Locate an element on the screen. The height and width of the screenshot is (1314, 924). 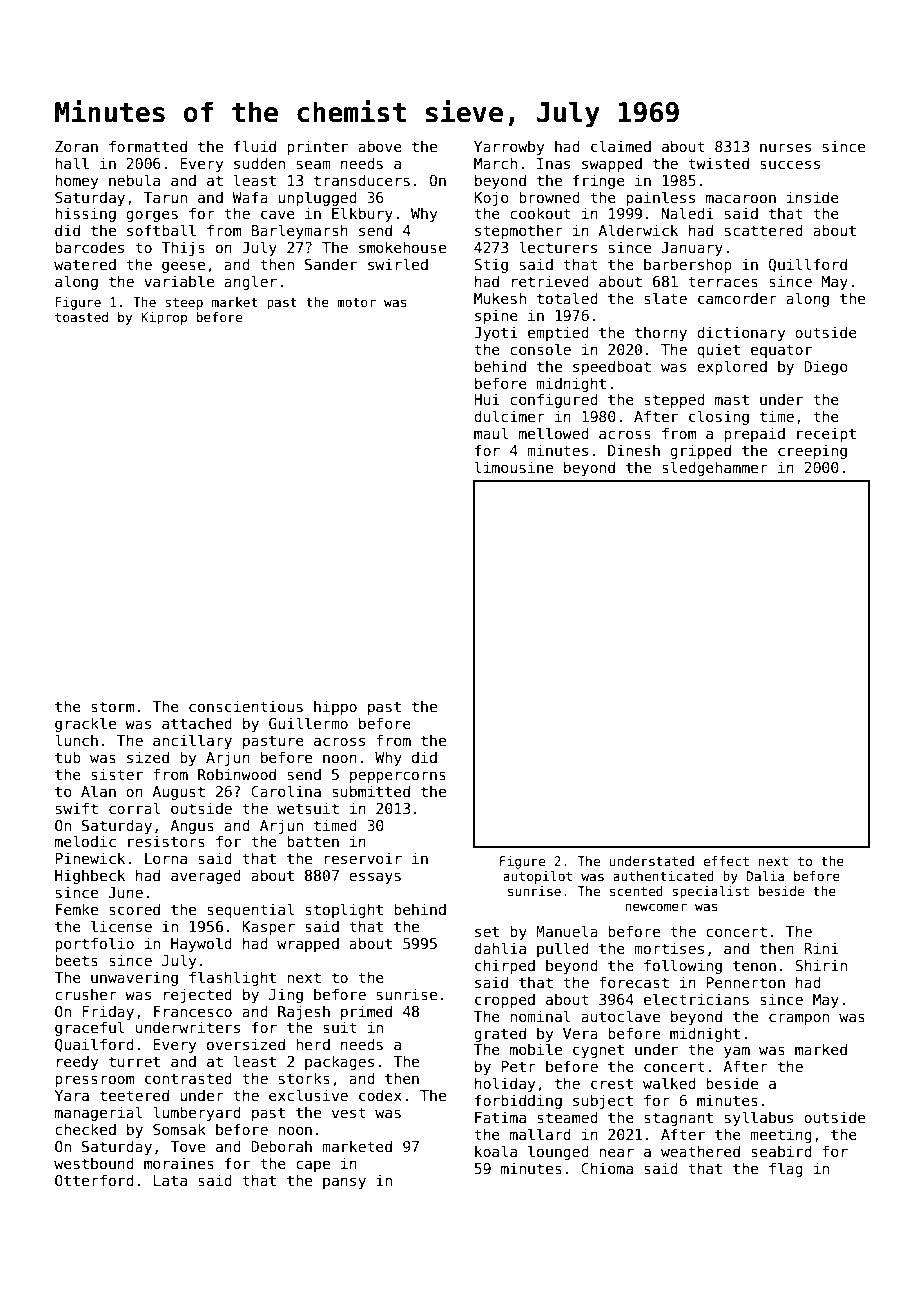
effect is located at coordinates (726, 861).
